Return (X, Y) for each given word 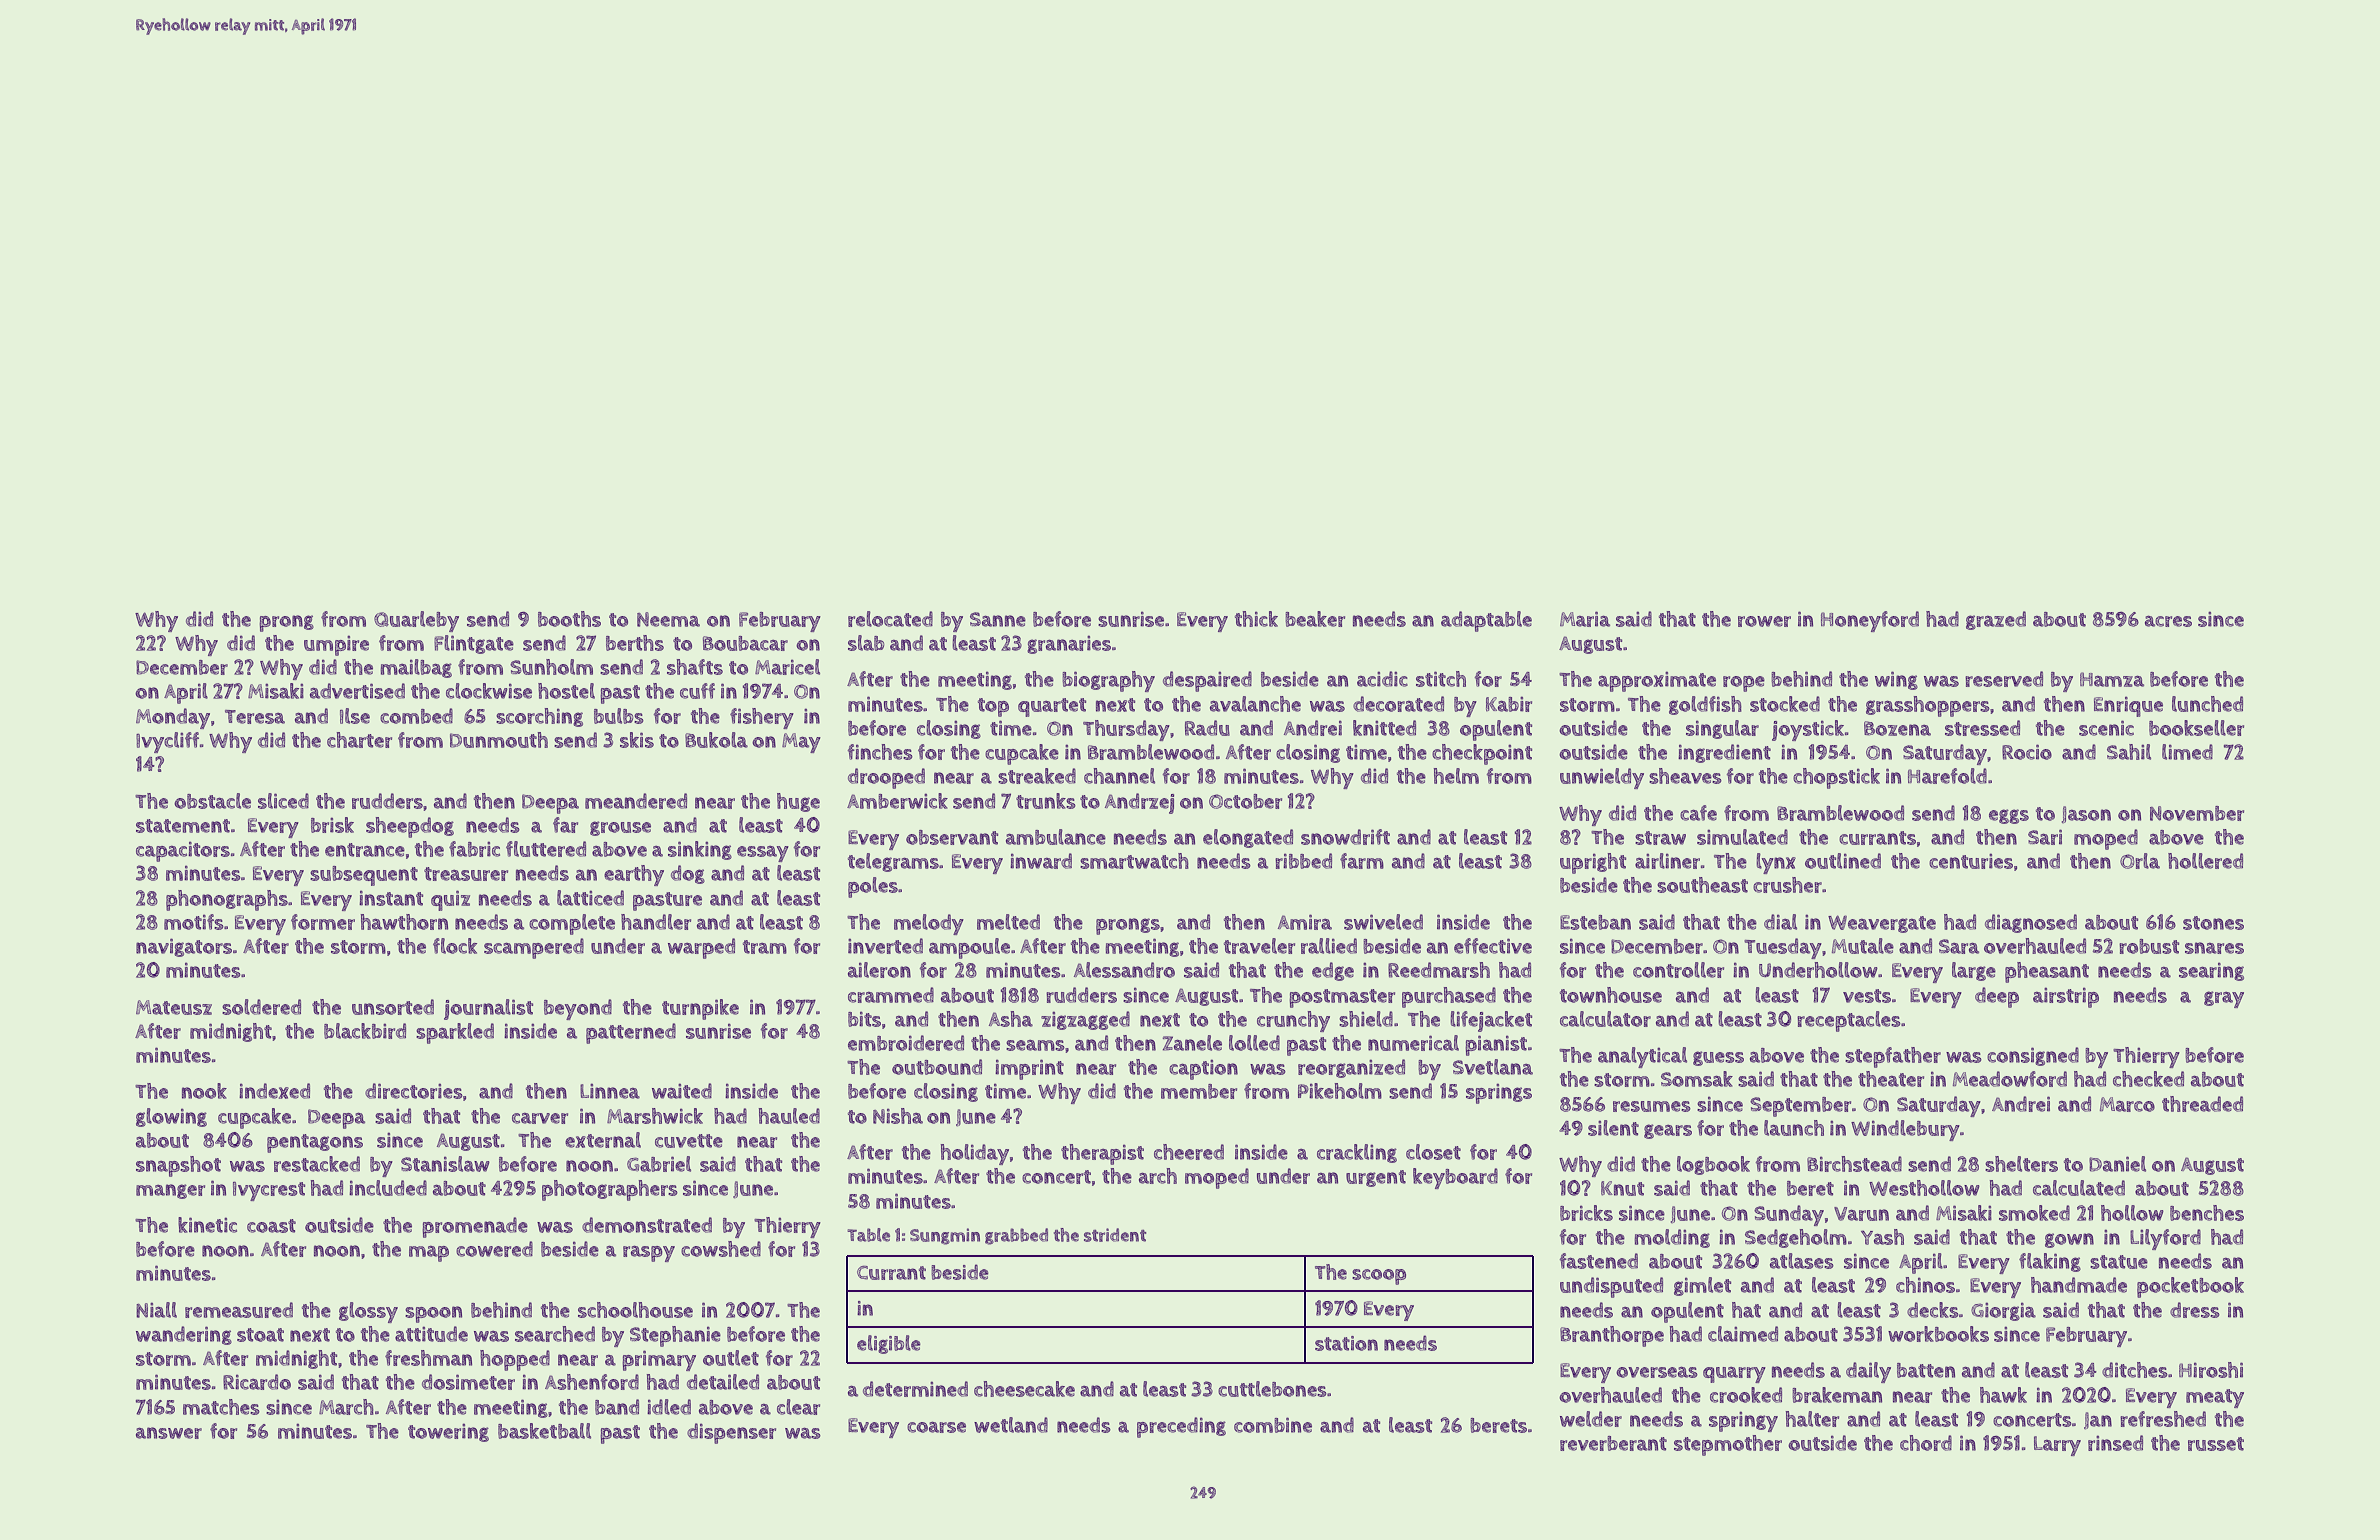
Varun (1861, 1214)
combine (1273, 1425)
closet (1433, 1152)
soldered (261, 1007)
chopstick (1836, 778)
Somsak (1697, 1079)
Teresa (255, 717)
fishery (762, 718)
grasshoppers (1928, 706)
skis (637, 740)
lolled (1254, 1043)
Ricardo (257, 1382)
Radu (1207, 728)
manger (170, 1191)
